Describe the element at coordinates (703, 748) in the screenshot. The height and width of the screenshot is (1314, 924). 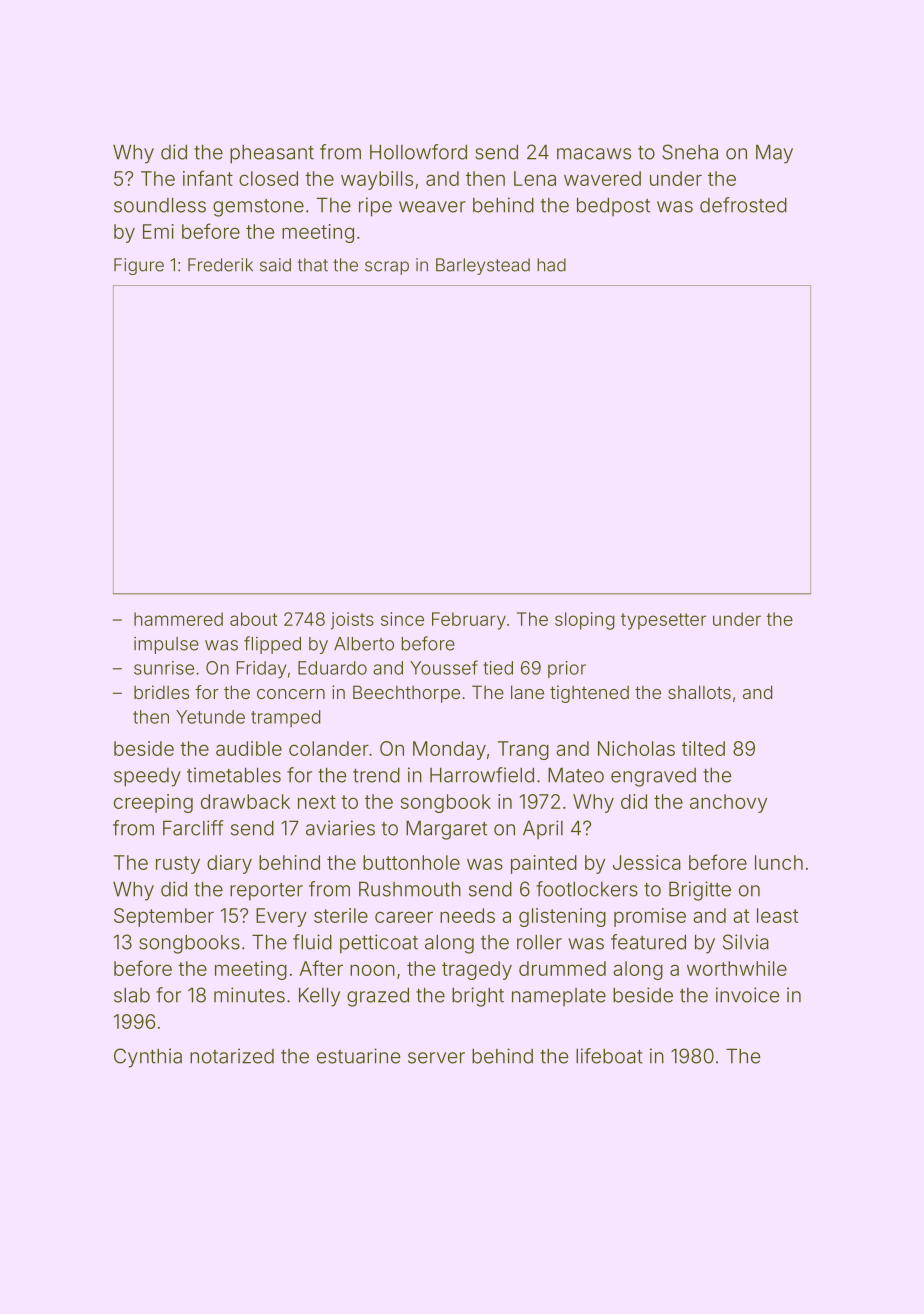
I see `tilted` at that location.
